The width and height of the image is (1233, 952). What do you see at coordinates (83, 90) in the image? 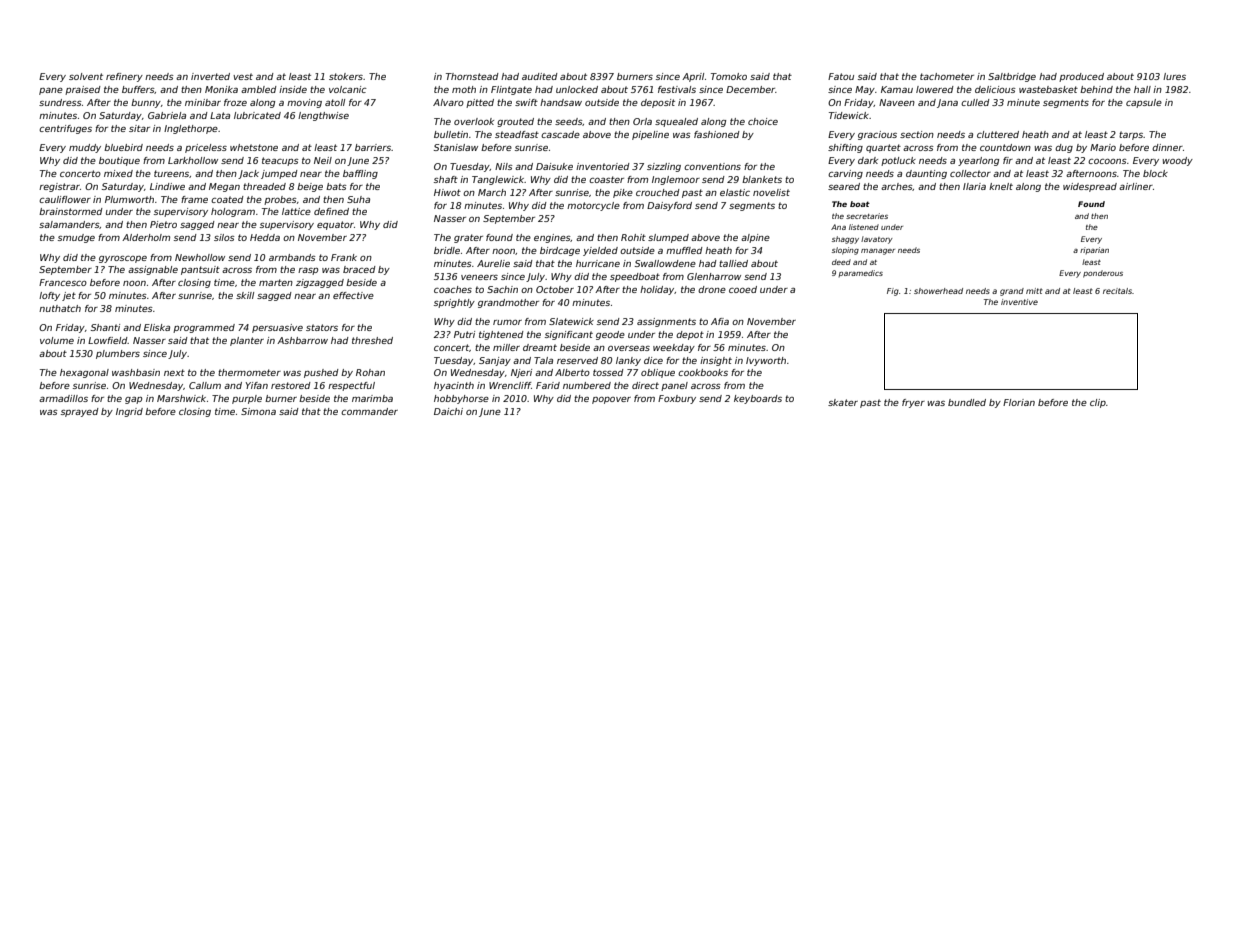
I see `praised` at bounding box center [83, 90].
